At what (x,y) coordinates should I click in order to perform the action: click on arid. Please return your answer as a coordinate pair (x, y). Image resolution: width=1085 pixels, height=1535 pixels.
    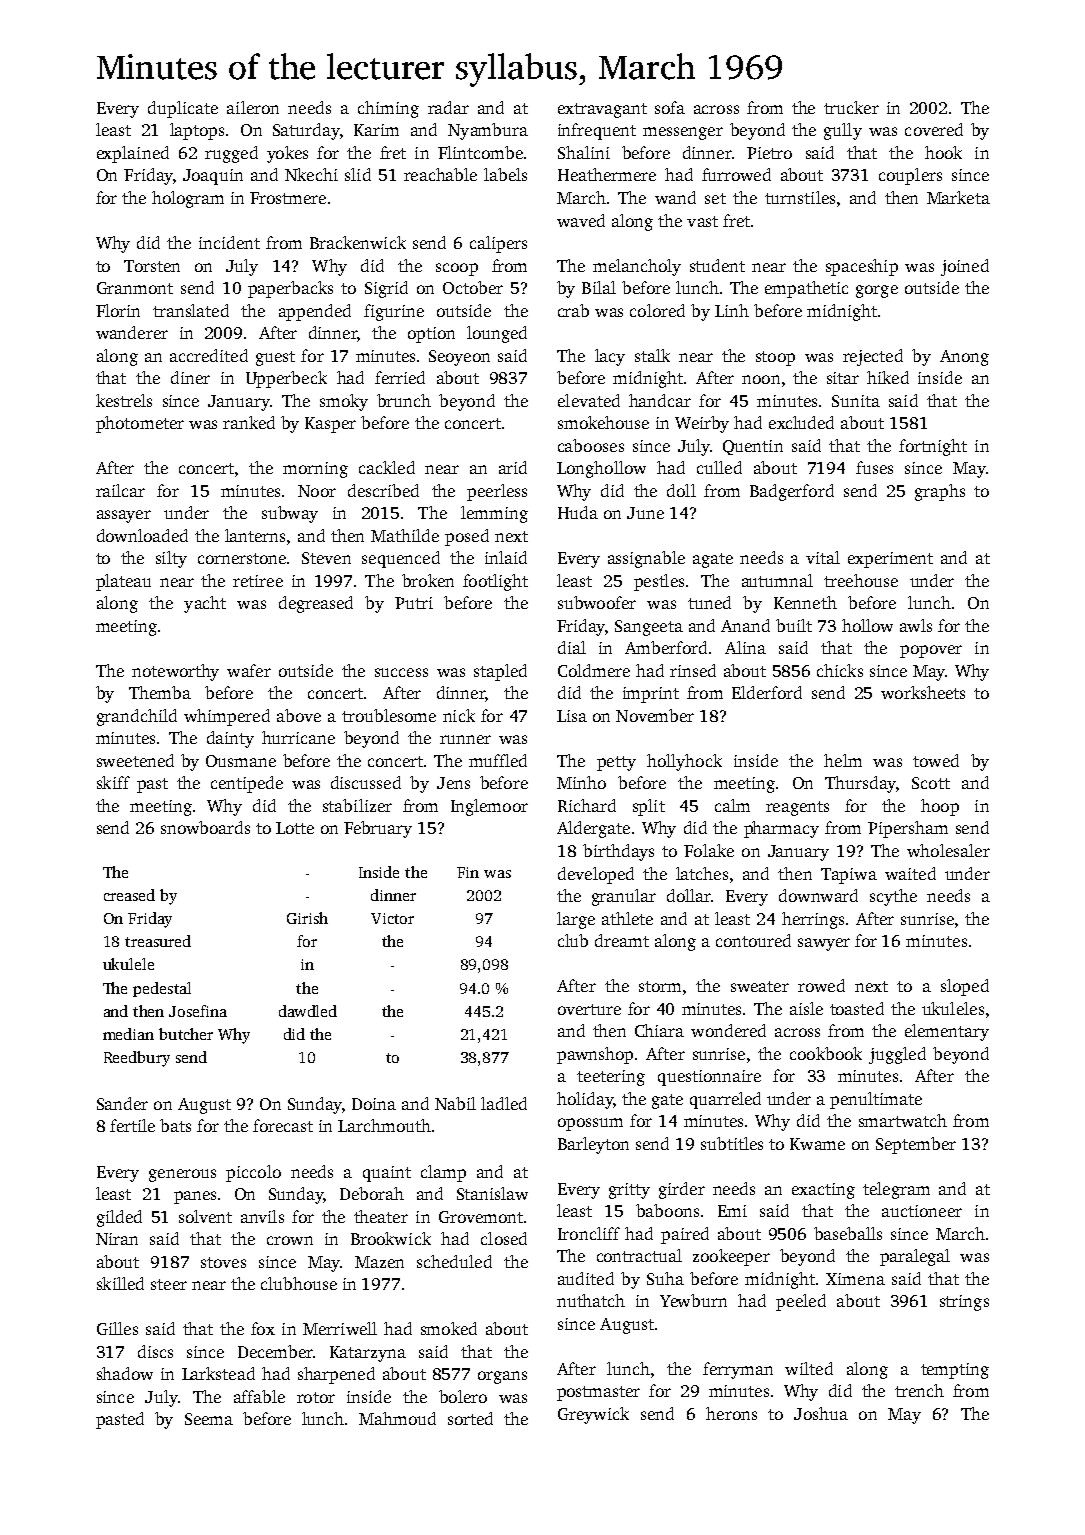
    Looking at the image, I should click on (513, 467).
